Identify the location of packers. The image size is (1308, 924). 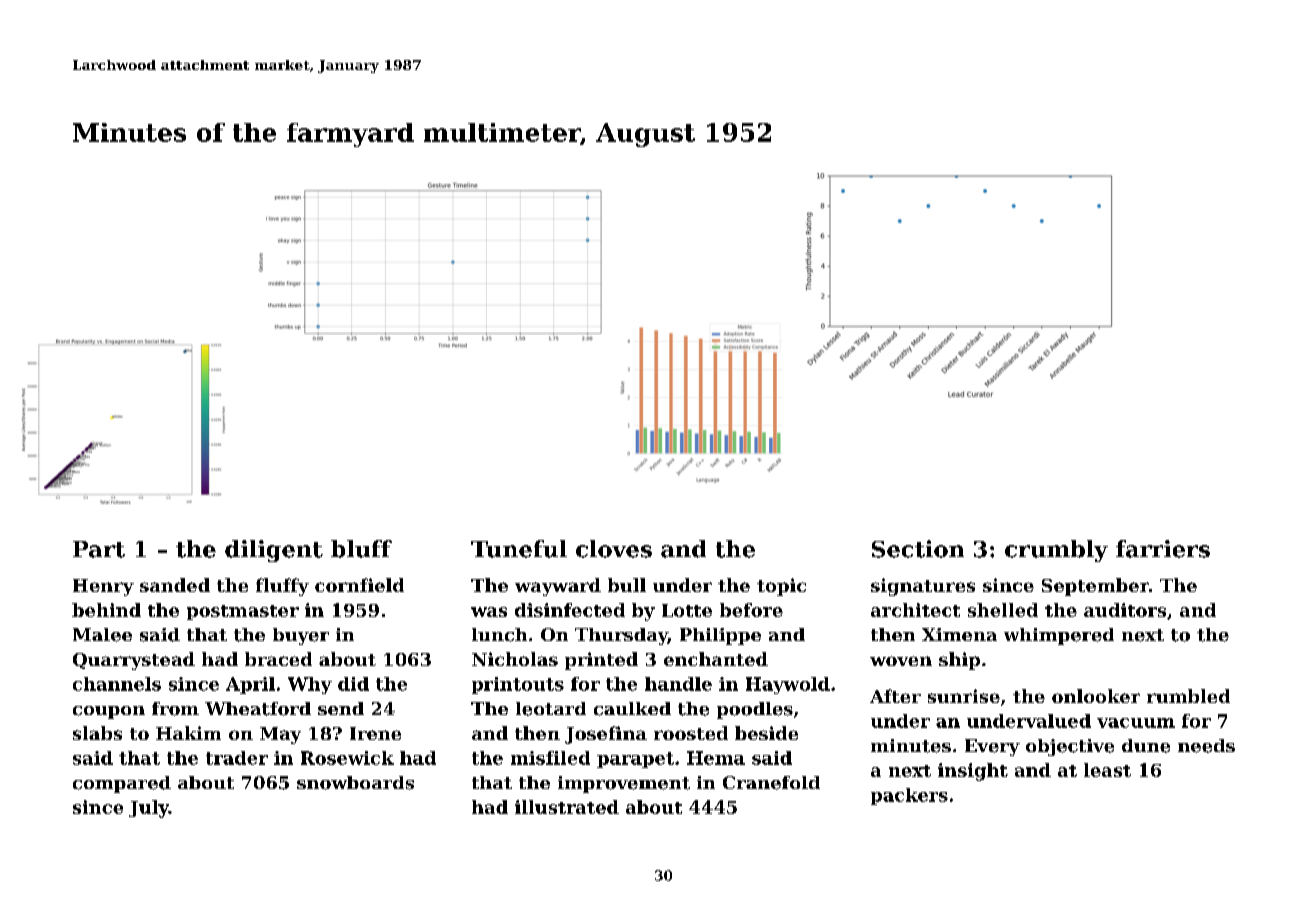
(909, 796).
